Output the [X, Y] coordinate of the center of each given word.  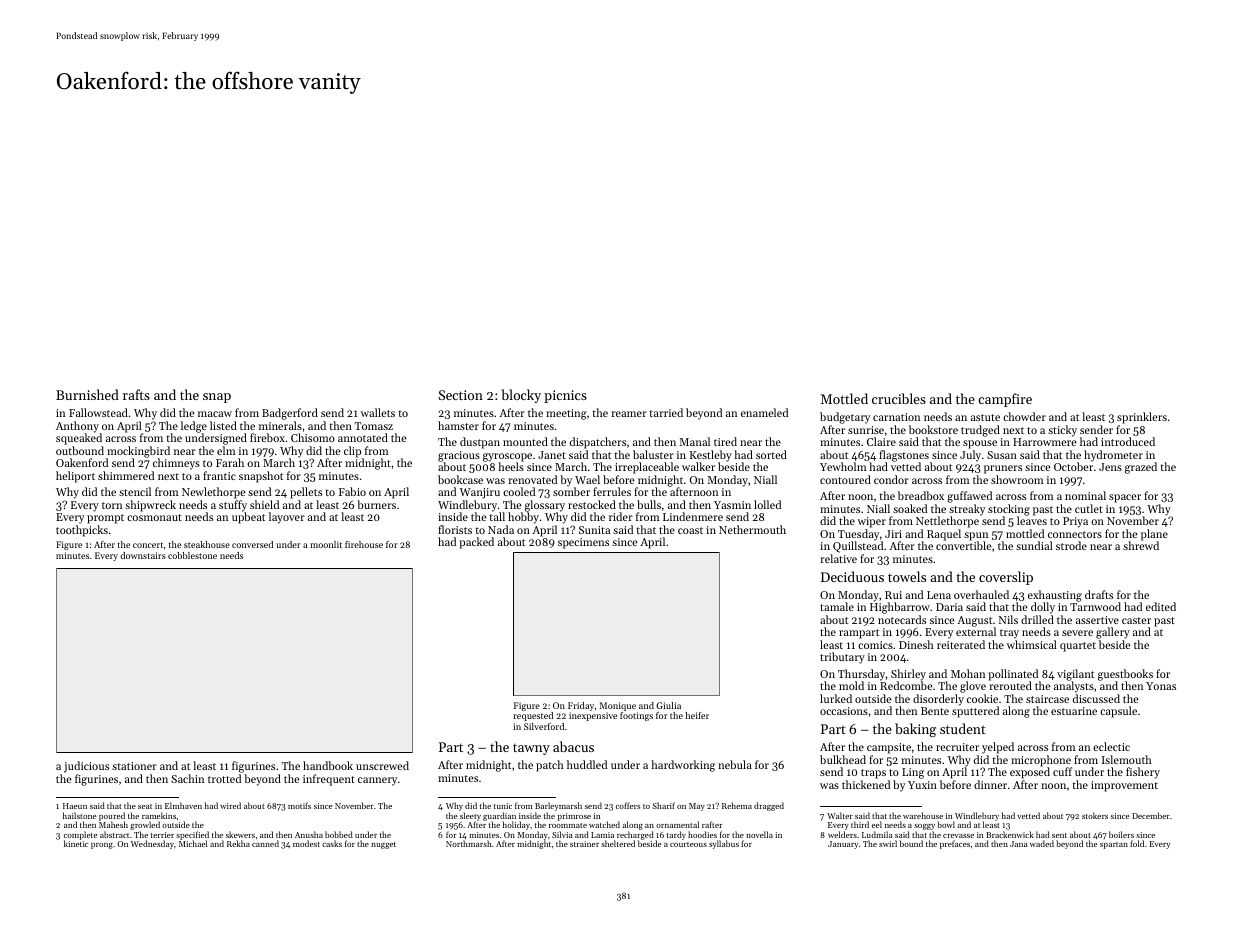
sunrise [866, 430]
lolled [767, 504]
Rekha [238, 843]
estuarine [1074, 711]
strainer [584, 844]
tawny [531, 749]
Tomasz [374, 426]
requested [533, 716]
